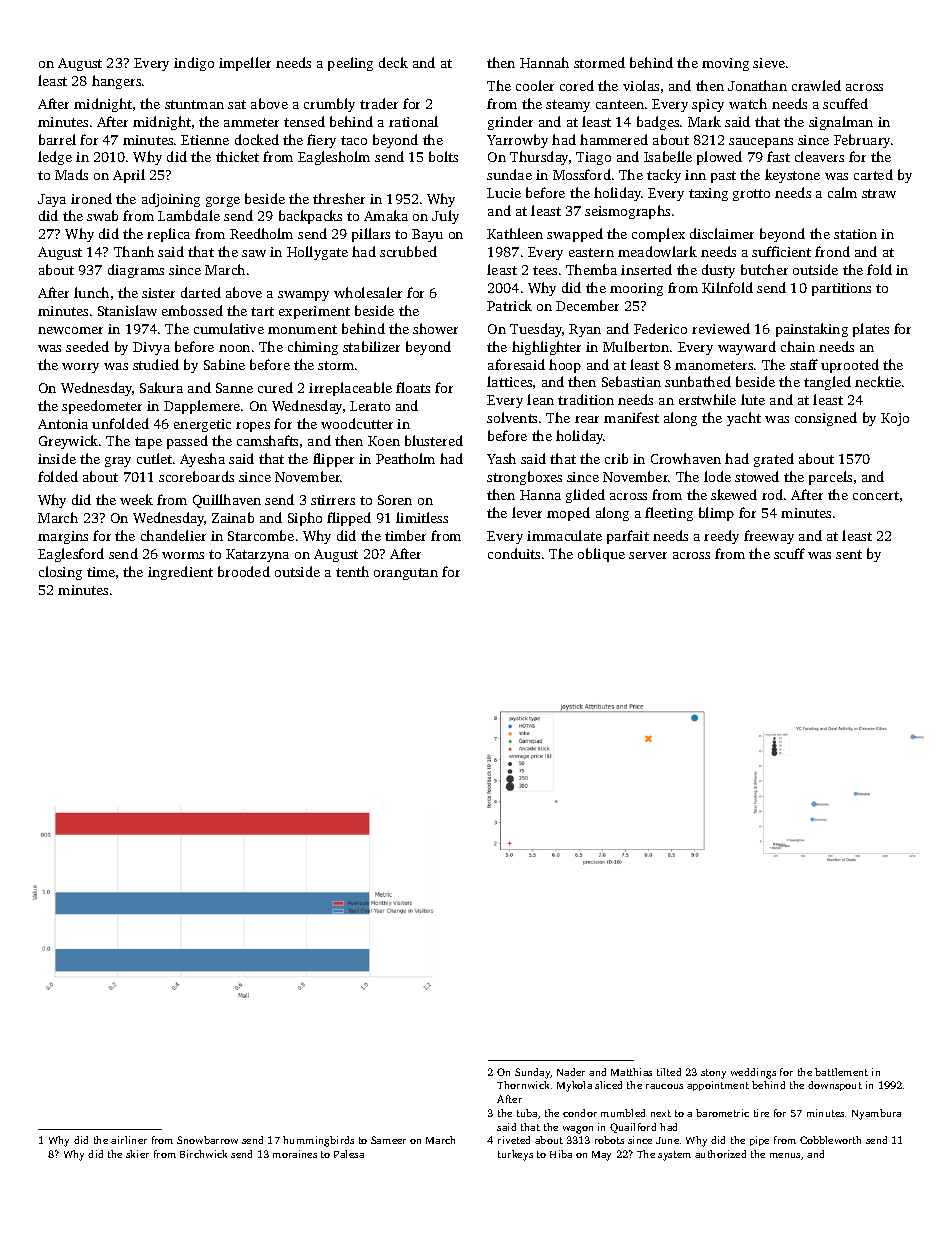 The image size is (952, 1233). I want to click on hangers, so click(116, 82).
